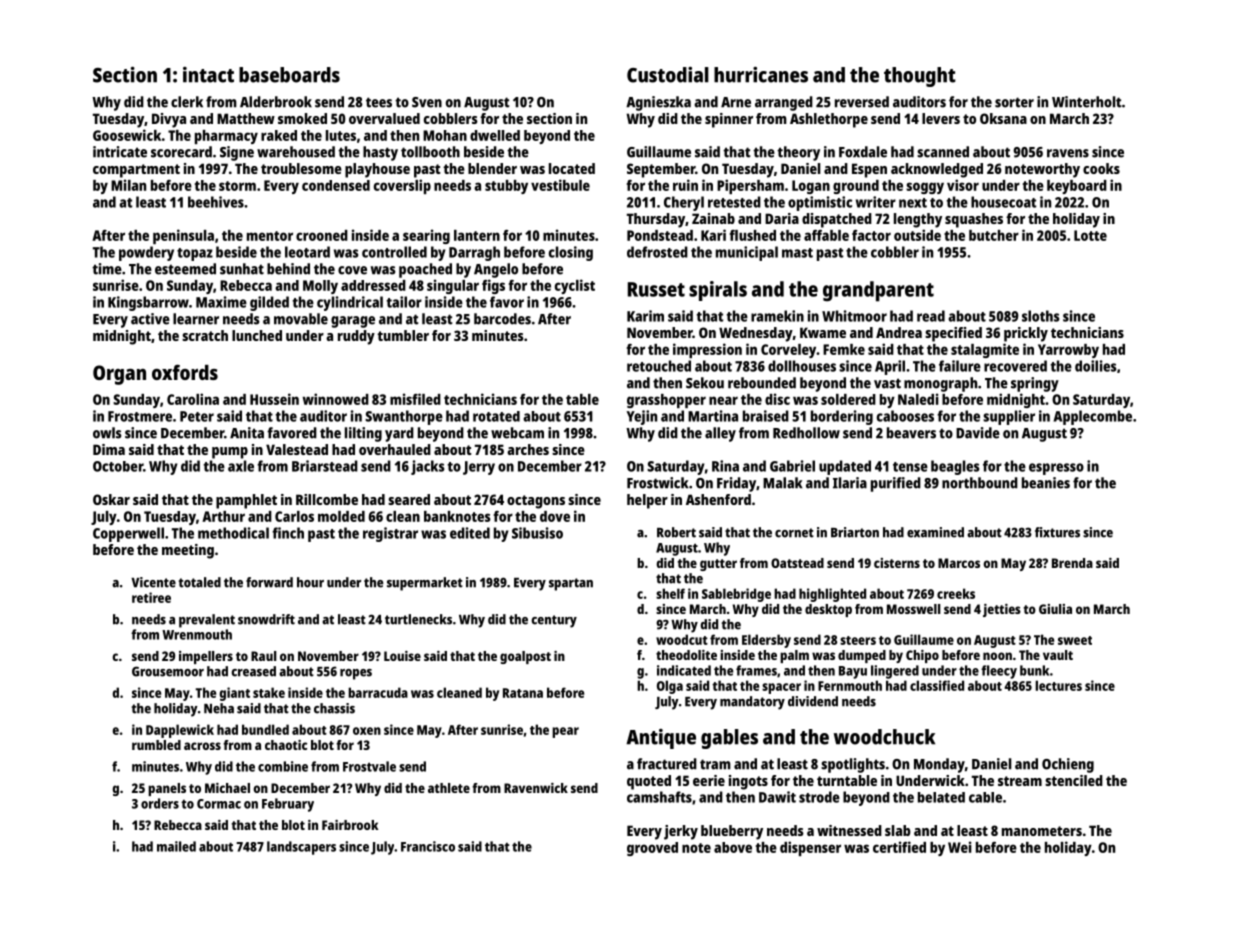  I want to click on examined, so click(935, 532).
